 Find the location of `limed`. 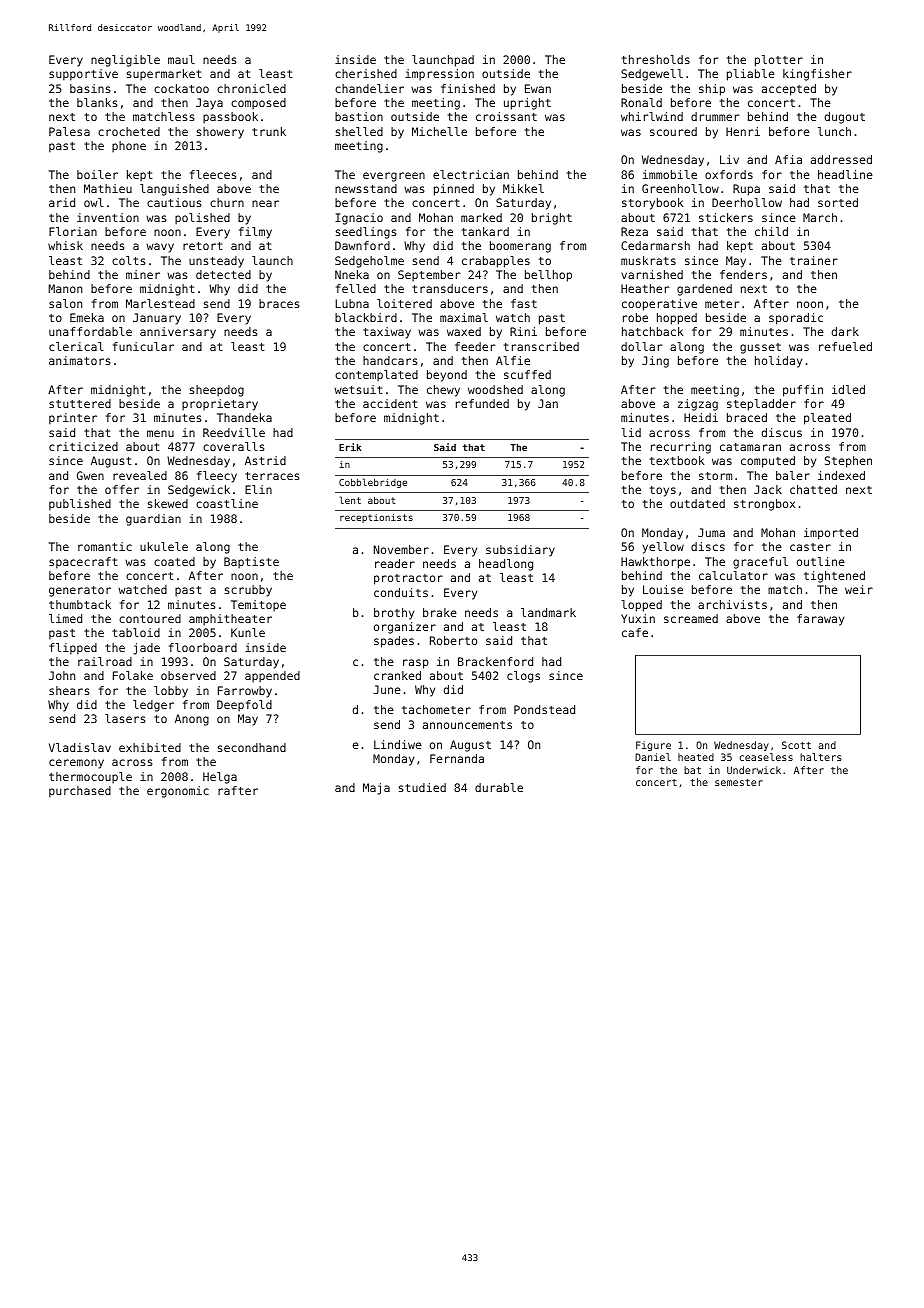

limed is located at coordinates (65, 618).
